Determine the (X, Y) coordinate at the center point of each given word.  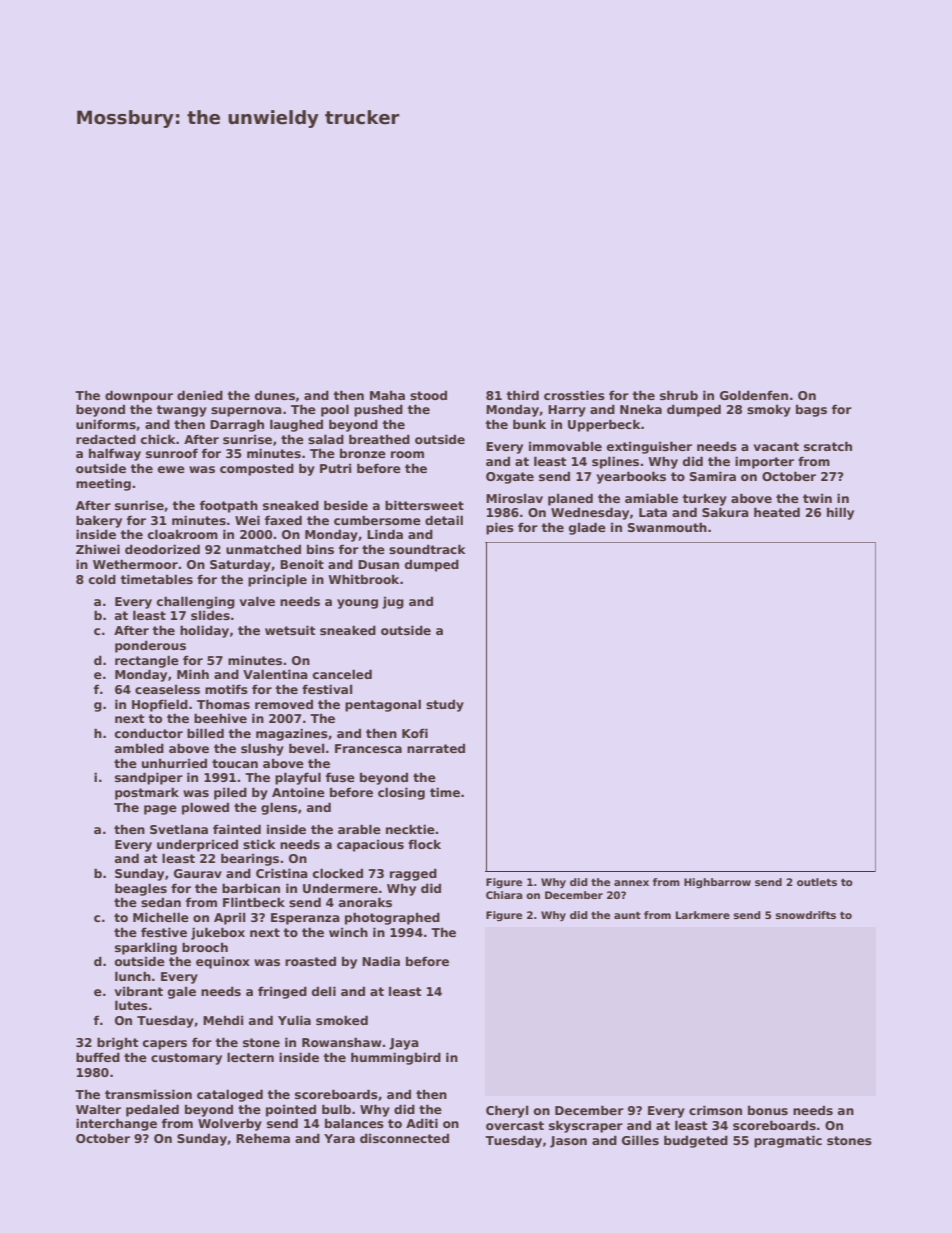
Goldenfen (754, 395)
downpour (139, 396)
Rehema (263, 1138)
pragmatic (788, 1141)
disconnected (404, 1138)
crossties (574, 395)
